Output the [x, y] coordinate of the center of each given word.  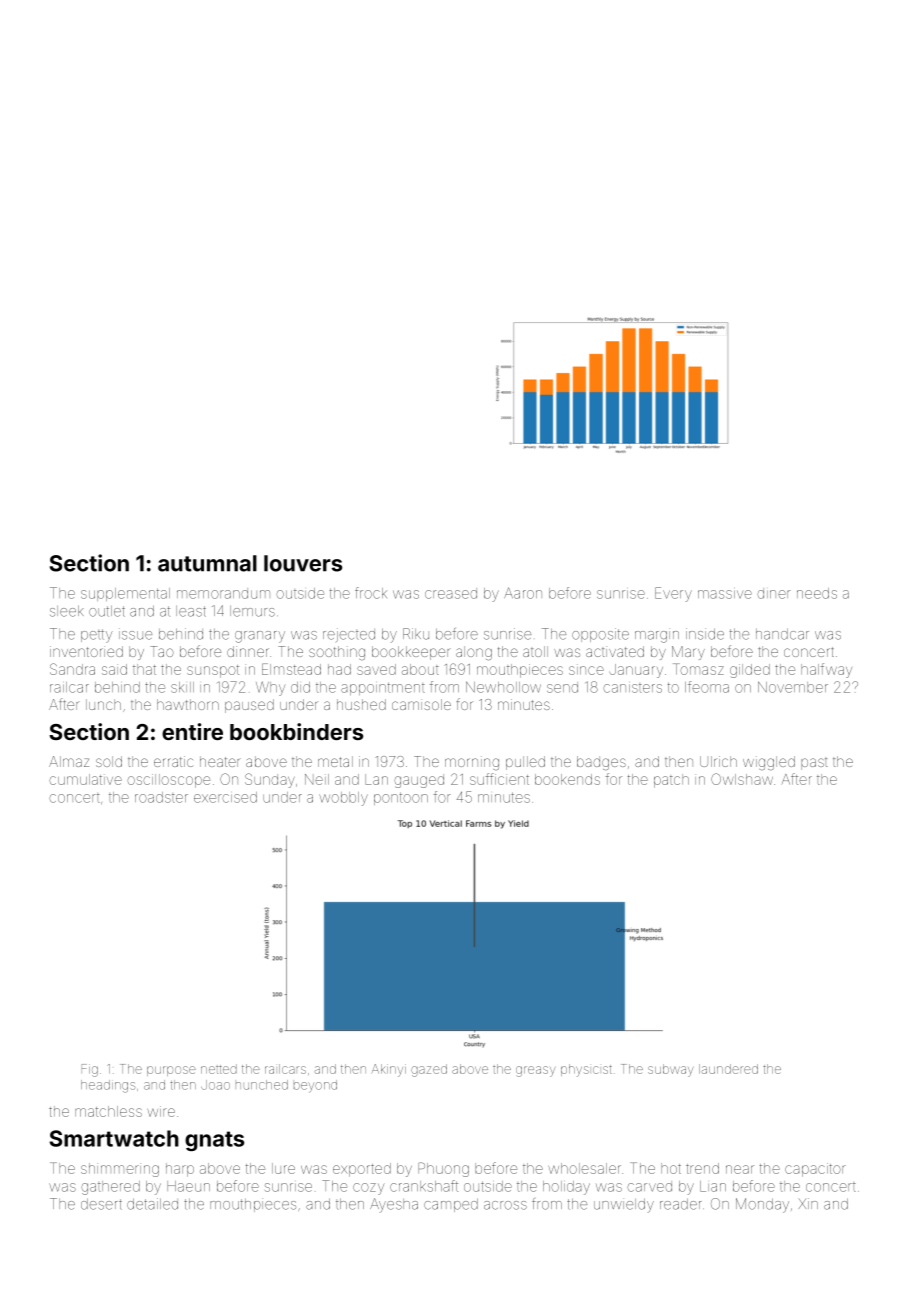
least [191, 611]
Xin [808, 1203]
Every [673, 594]
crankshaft [424, 1186]
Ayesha [394, 1205]
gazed [429, 1070]
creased [451, 593]
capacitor [815, 1170]
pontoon [401, 798]
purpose [171, 1071]
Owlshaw [742, 779]
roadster [161, 797]
